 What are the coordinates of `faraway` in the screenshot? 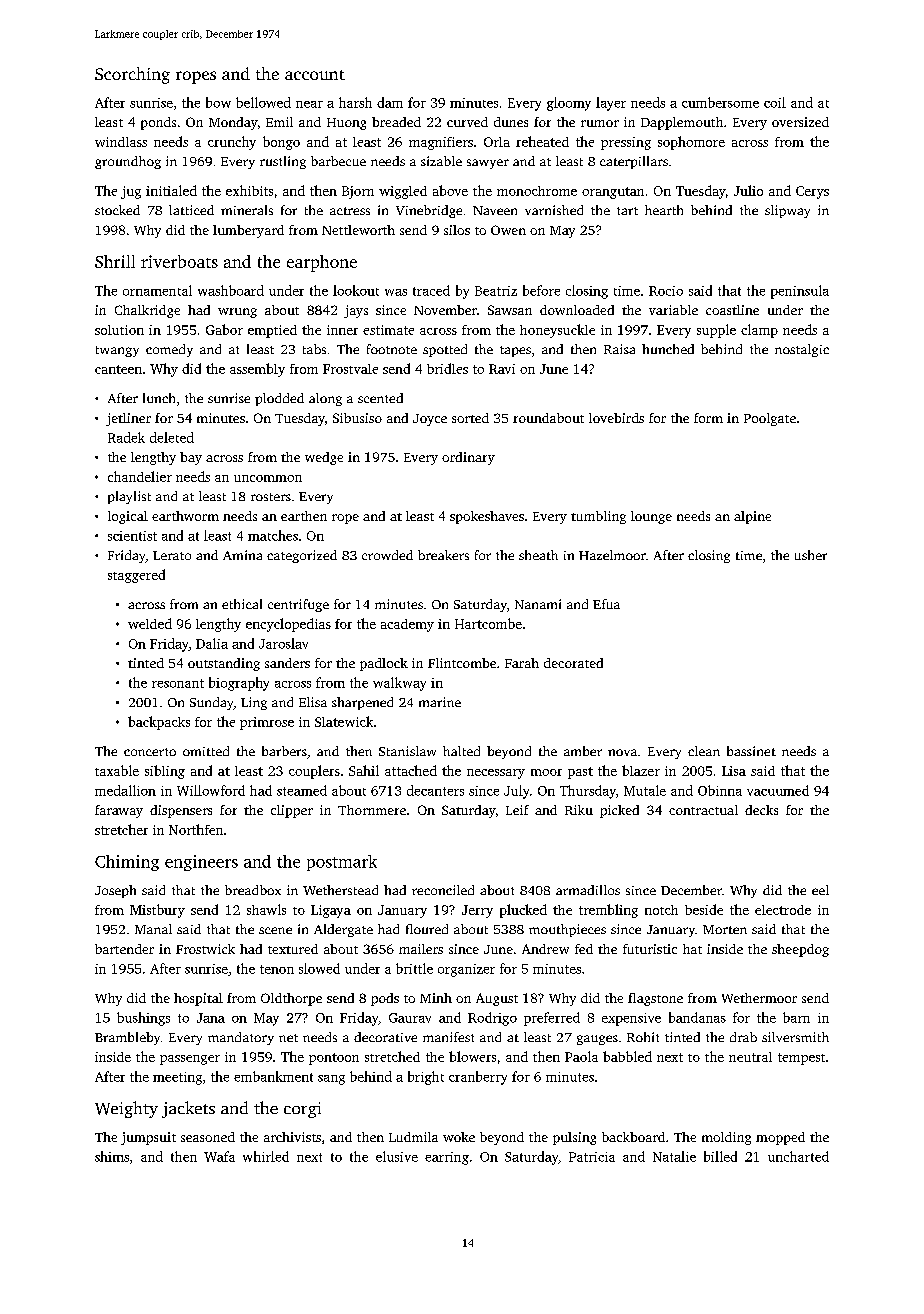 It's located at (119, 811).
